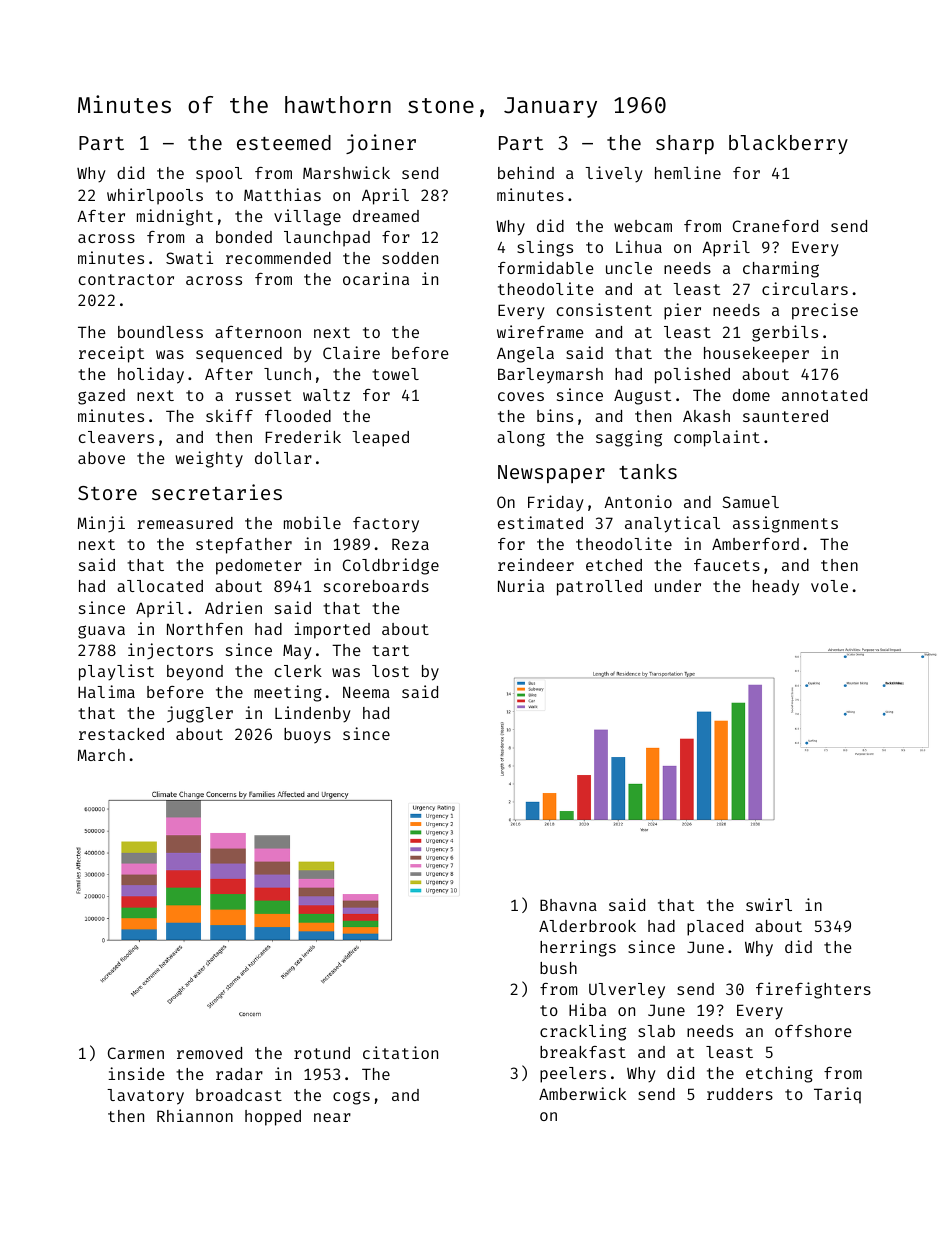  Describe the element at coordinates (217, 492) in the image. I see `secretaries` at that location.
